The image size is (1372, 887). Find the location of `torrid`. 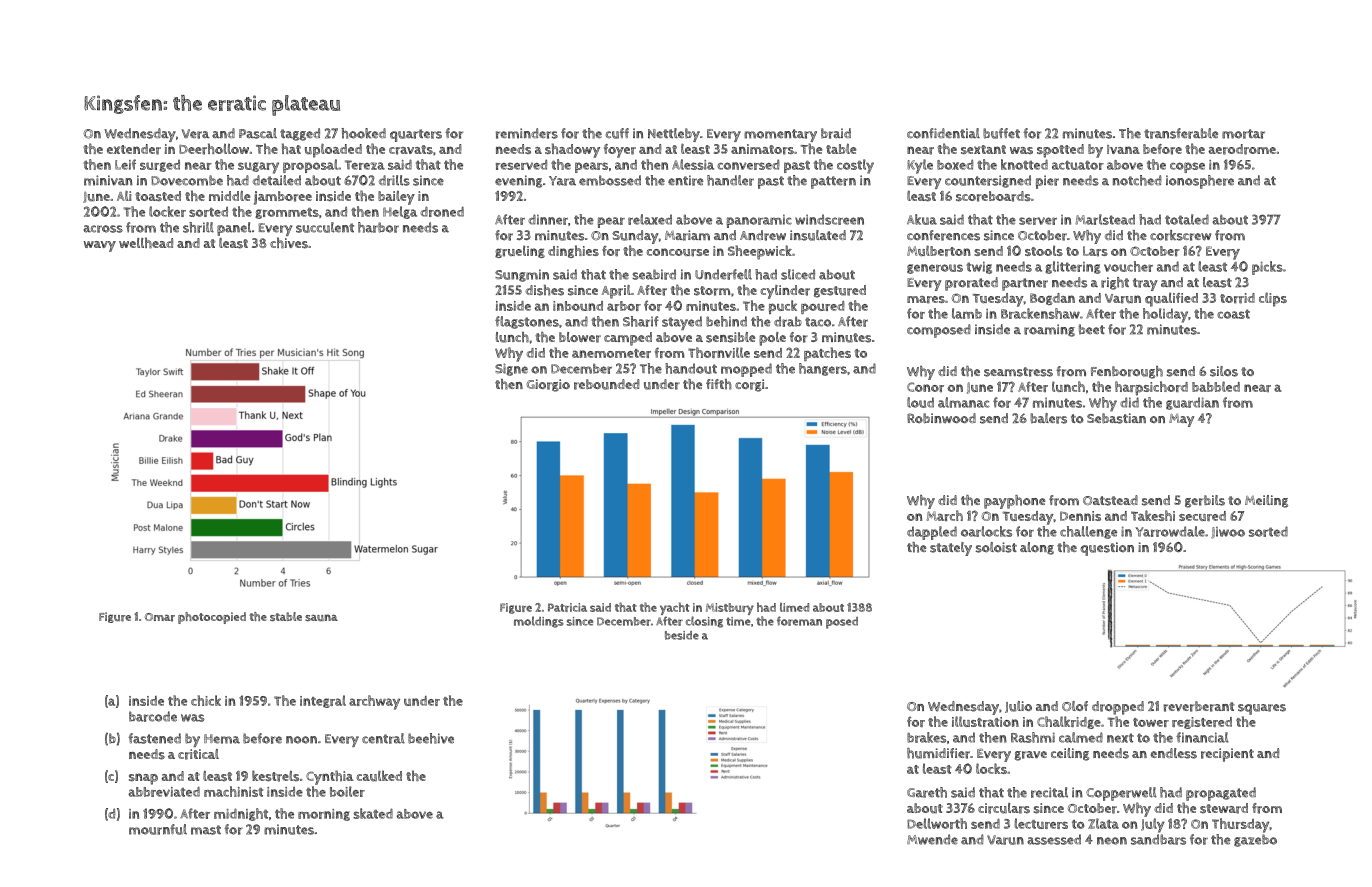

torrid is located at coordinates (1237, 298).
